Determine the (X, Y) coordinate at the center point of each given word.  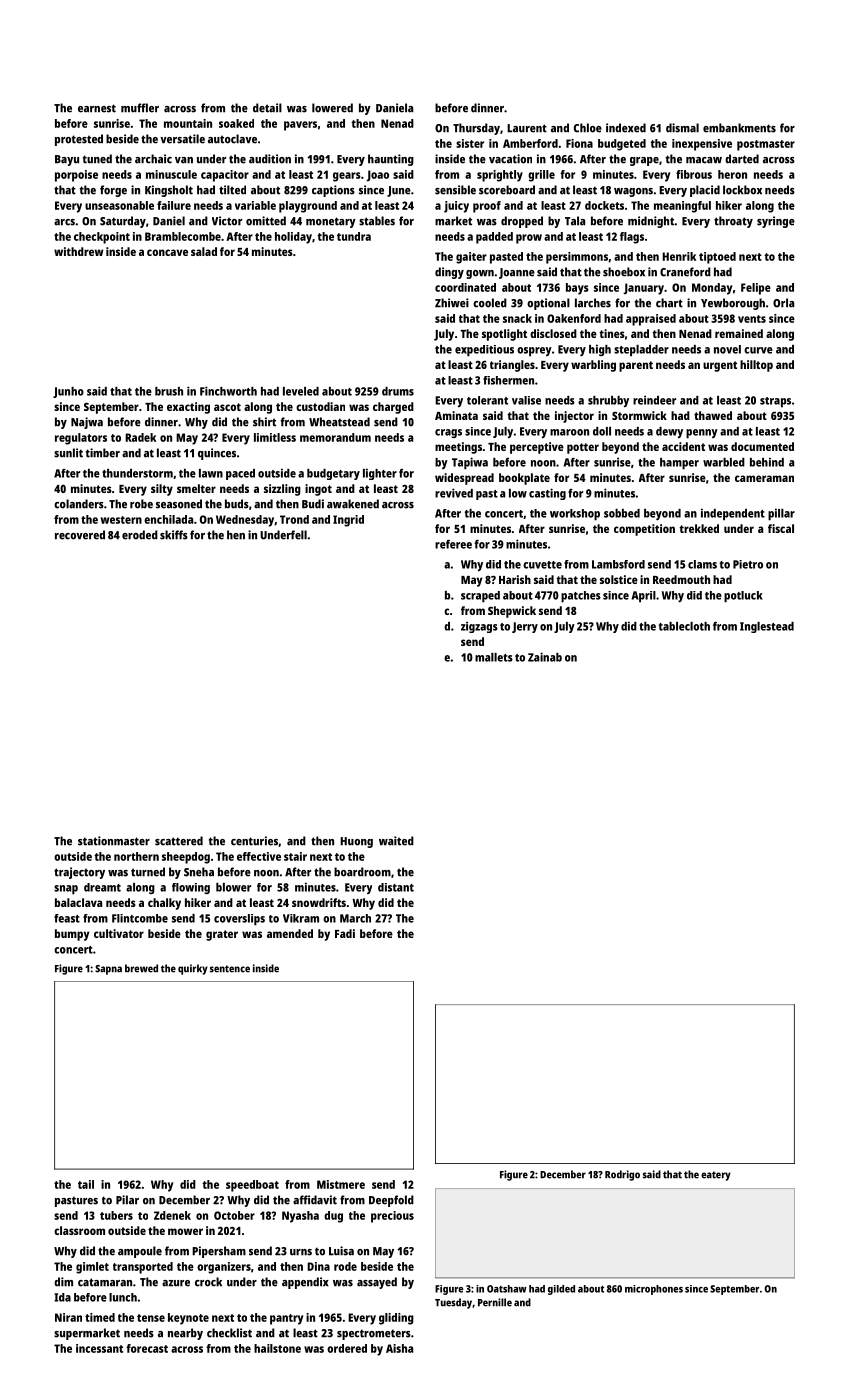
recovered (80, 535)
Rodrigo (622, 1175)
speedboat (252, 1186)
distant (396, 887)
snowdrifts (319, 902)
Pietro (748, 564)
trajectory (79, 873)
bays (577, 289)
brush (169, 391)
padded (494, 238)
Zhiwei (452, 303)
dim (63, 1282)
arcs (64, 222)
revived (454, 493)
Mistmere (341, 1184)
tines (612, 333)
